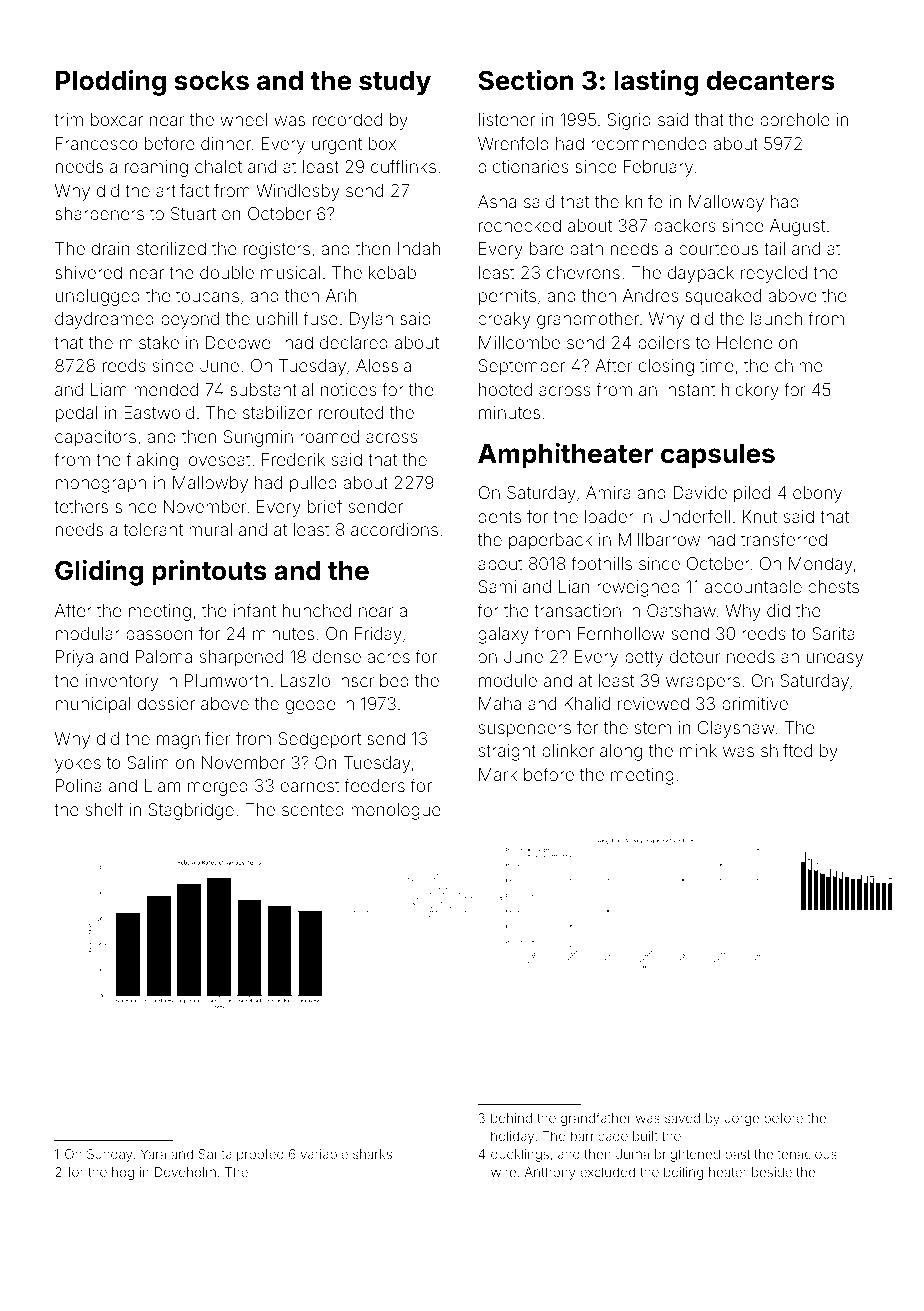 The height and width of the document is (1311, 924). What do you see at coordinates (341, 295) in the document?
I see `Anh` at bounding box center [341, 295].
